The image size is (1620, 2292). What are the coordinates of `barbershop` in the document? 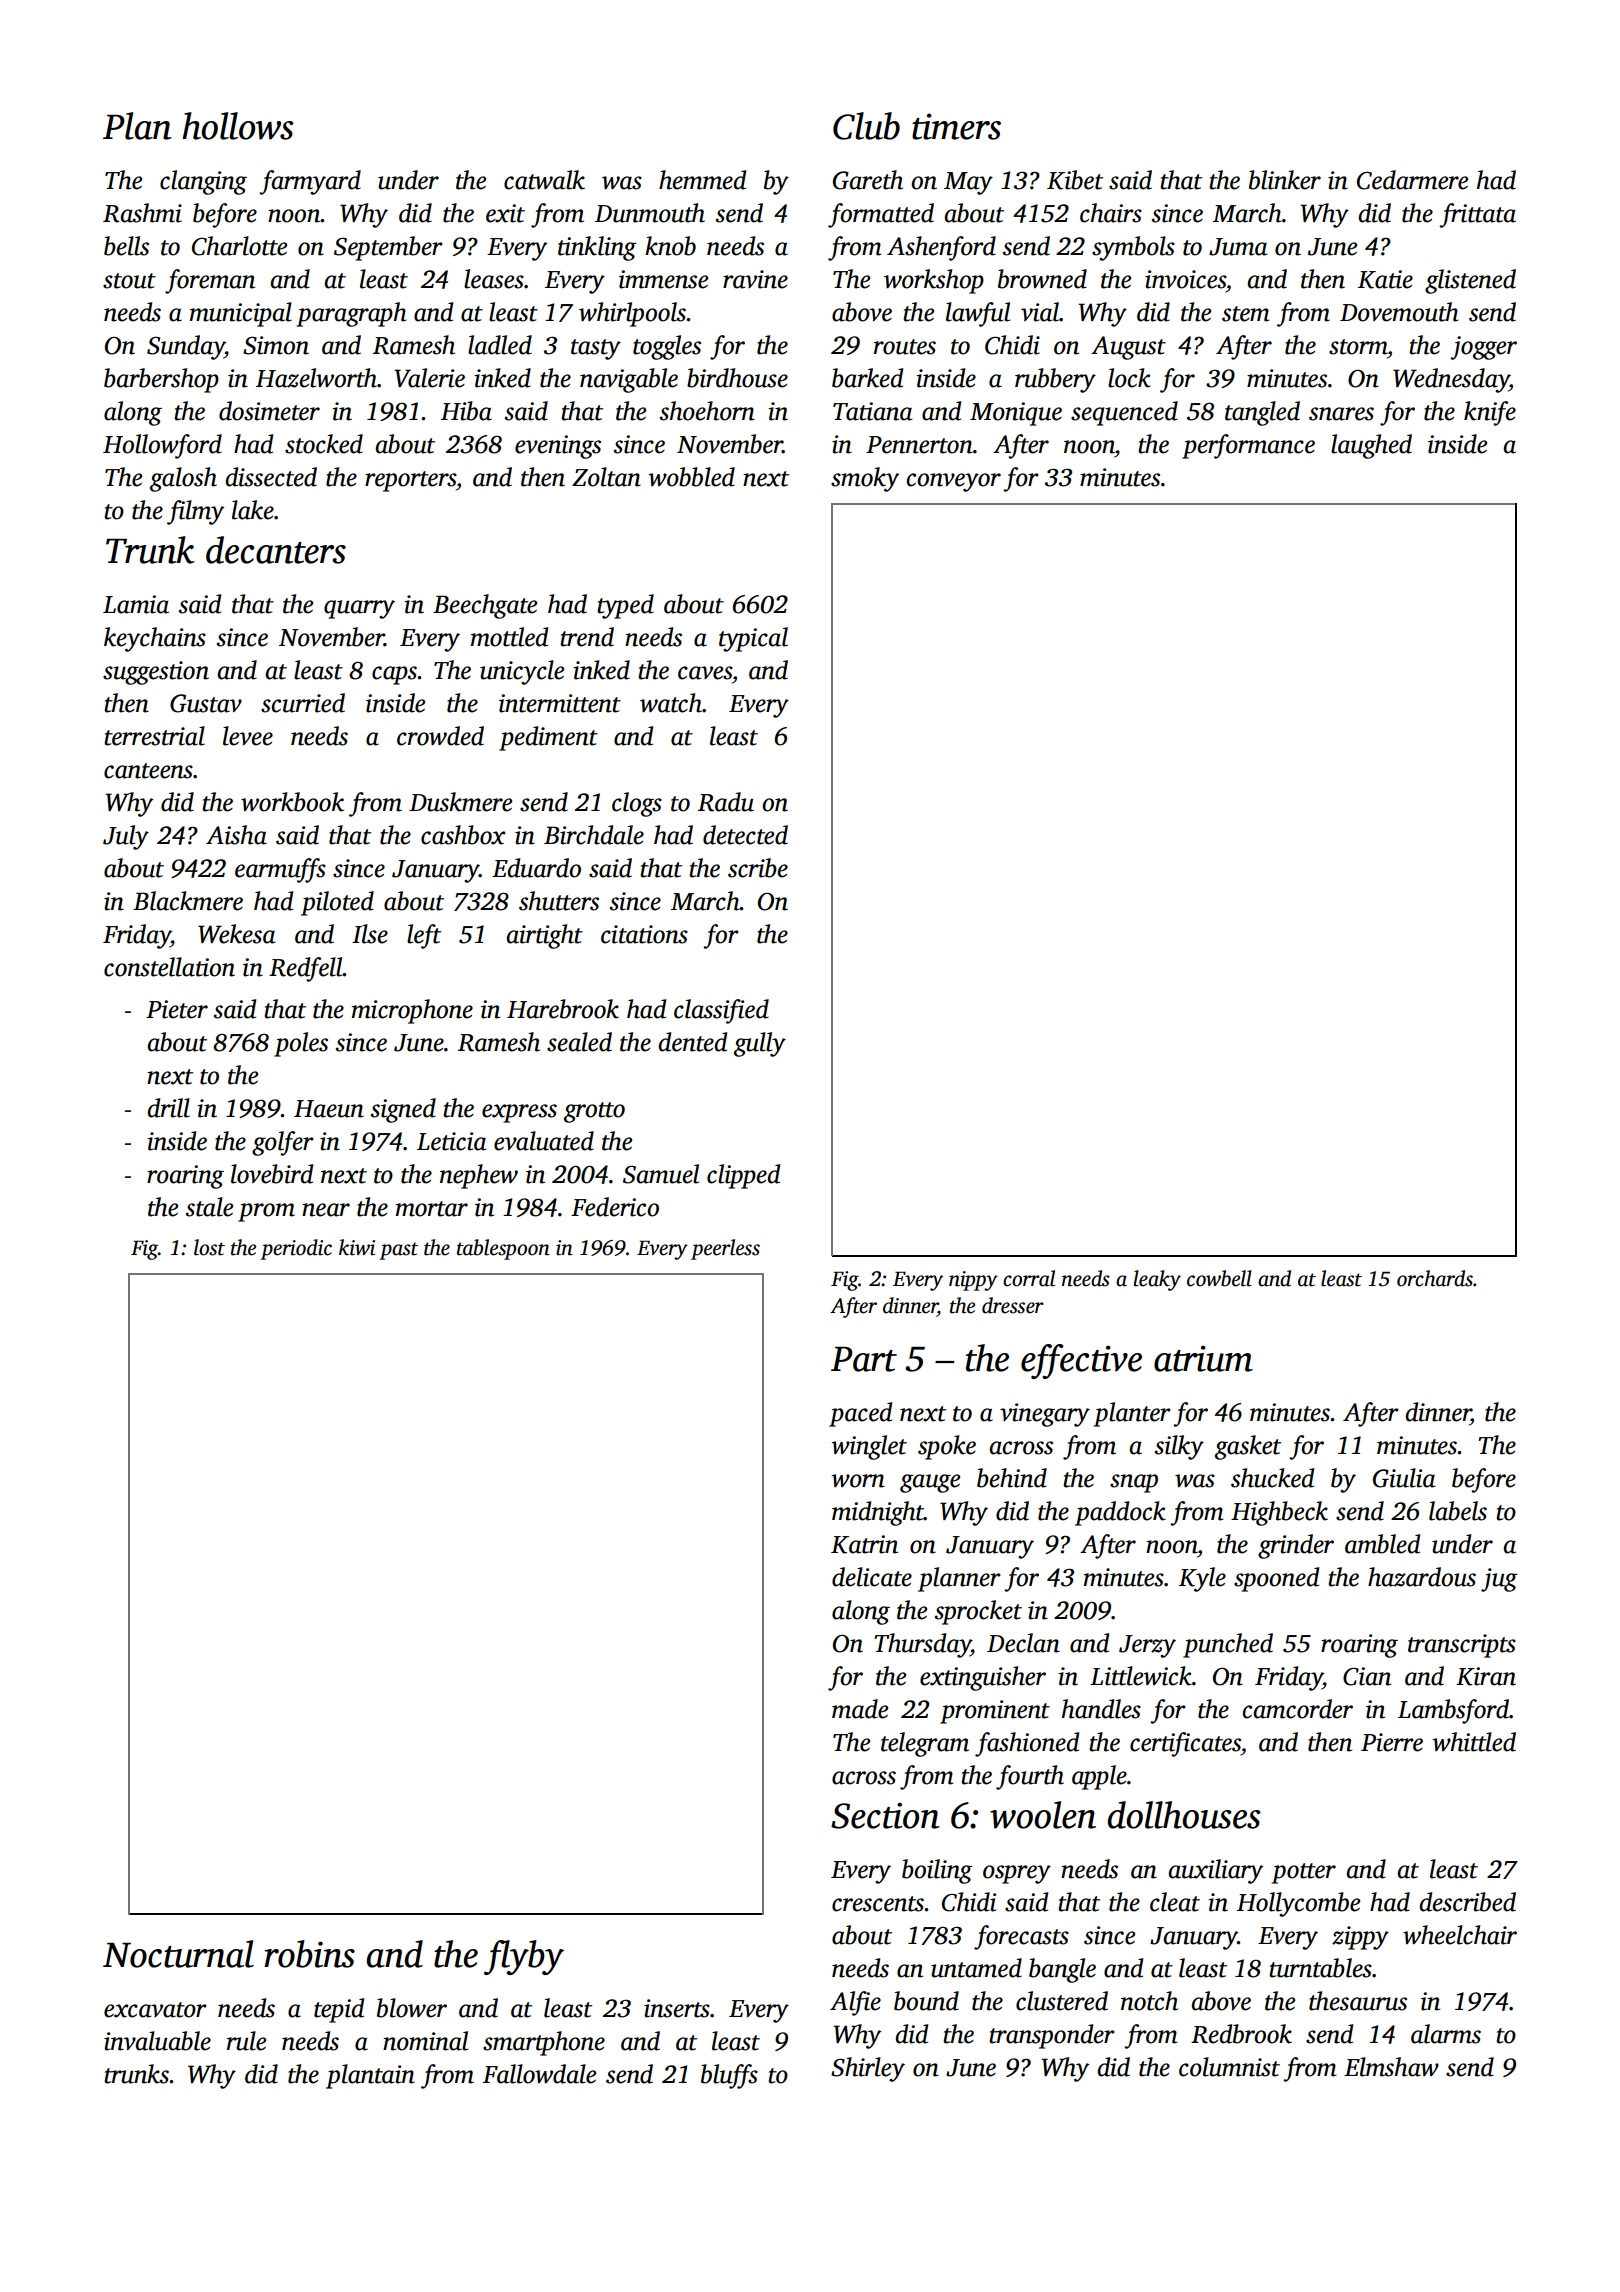 It's located at (161, 380).
